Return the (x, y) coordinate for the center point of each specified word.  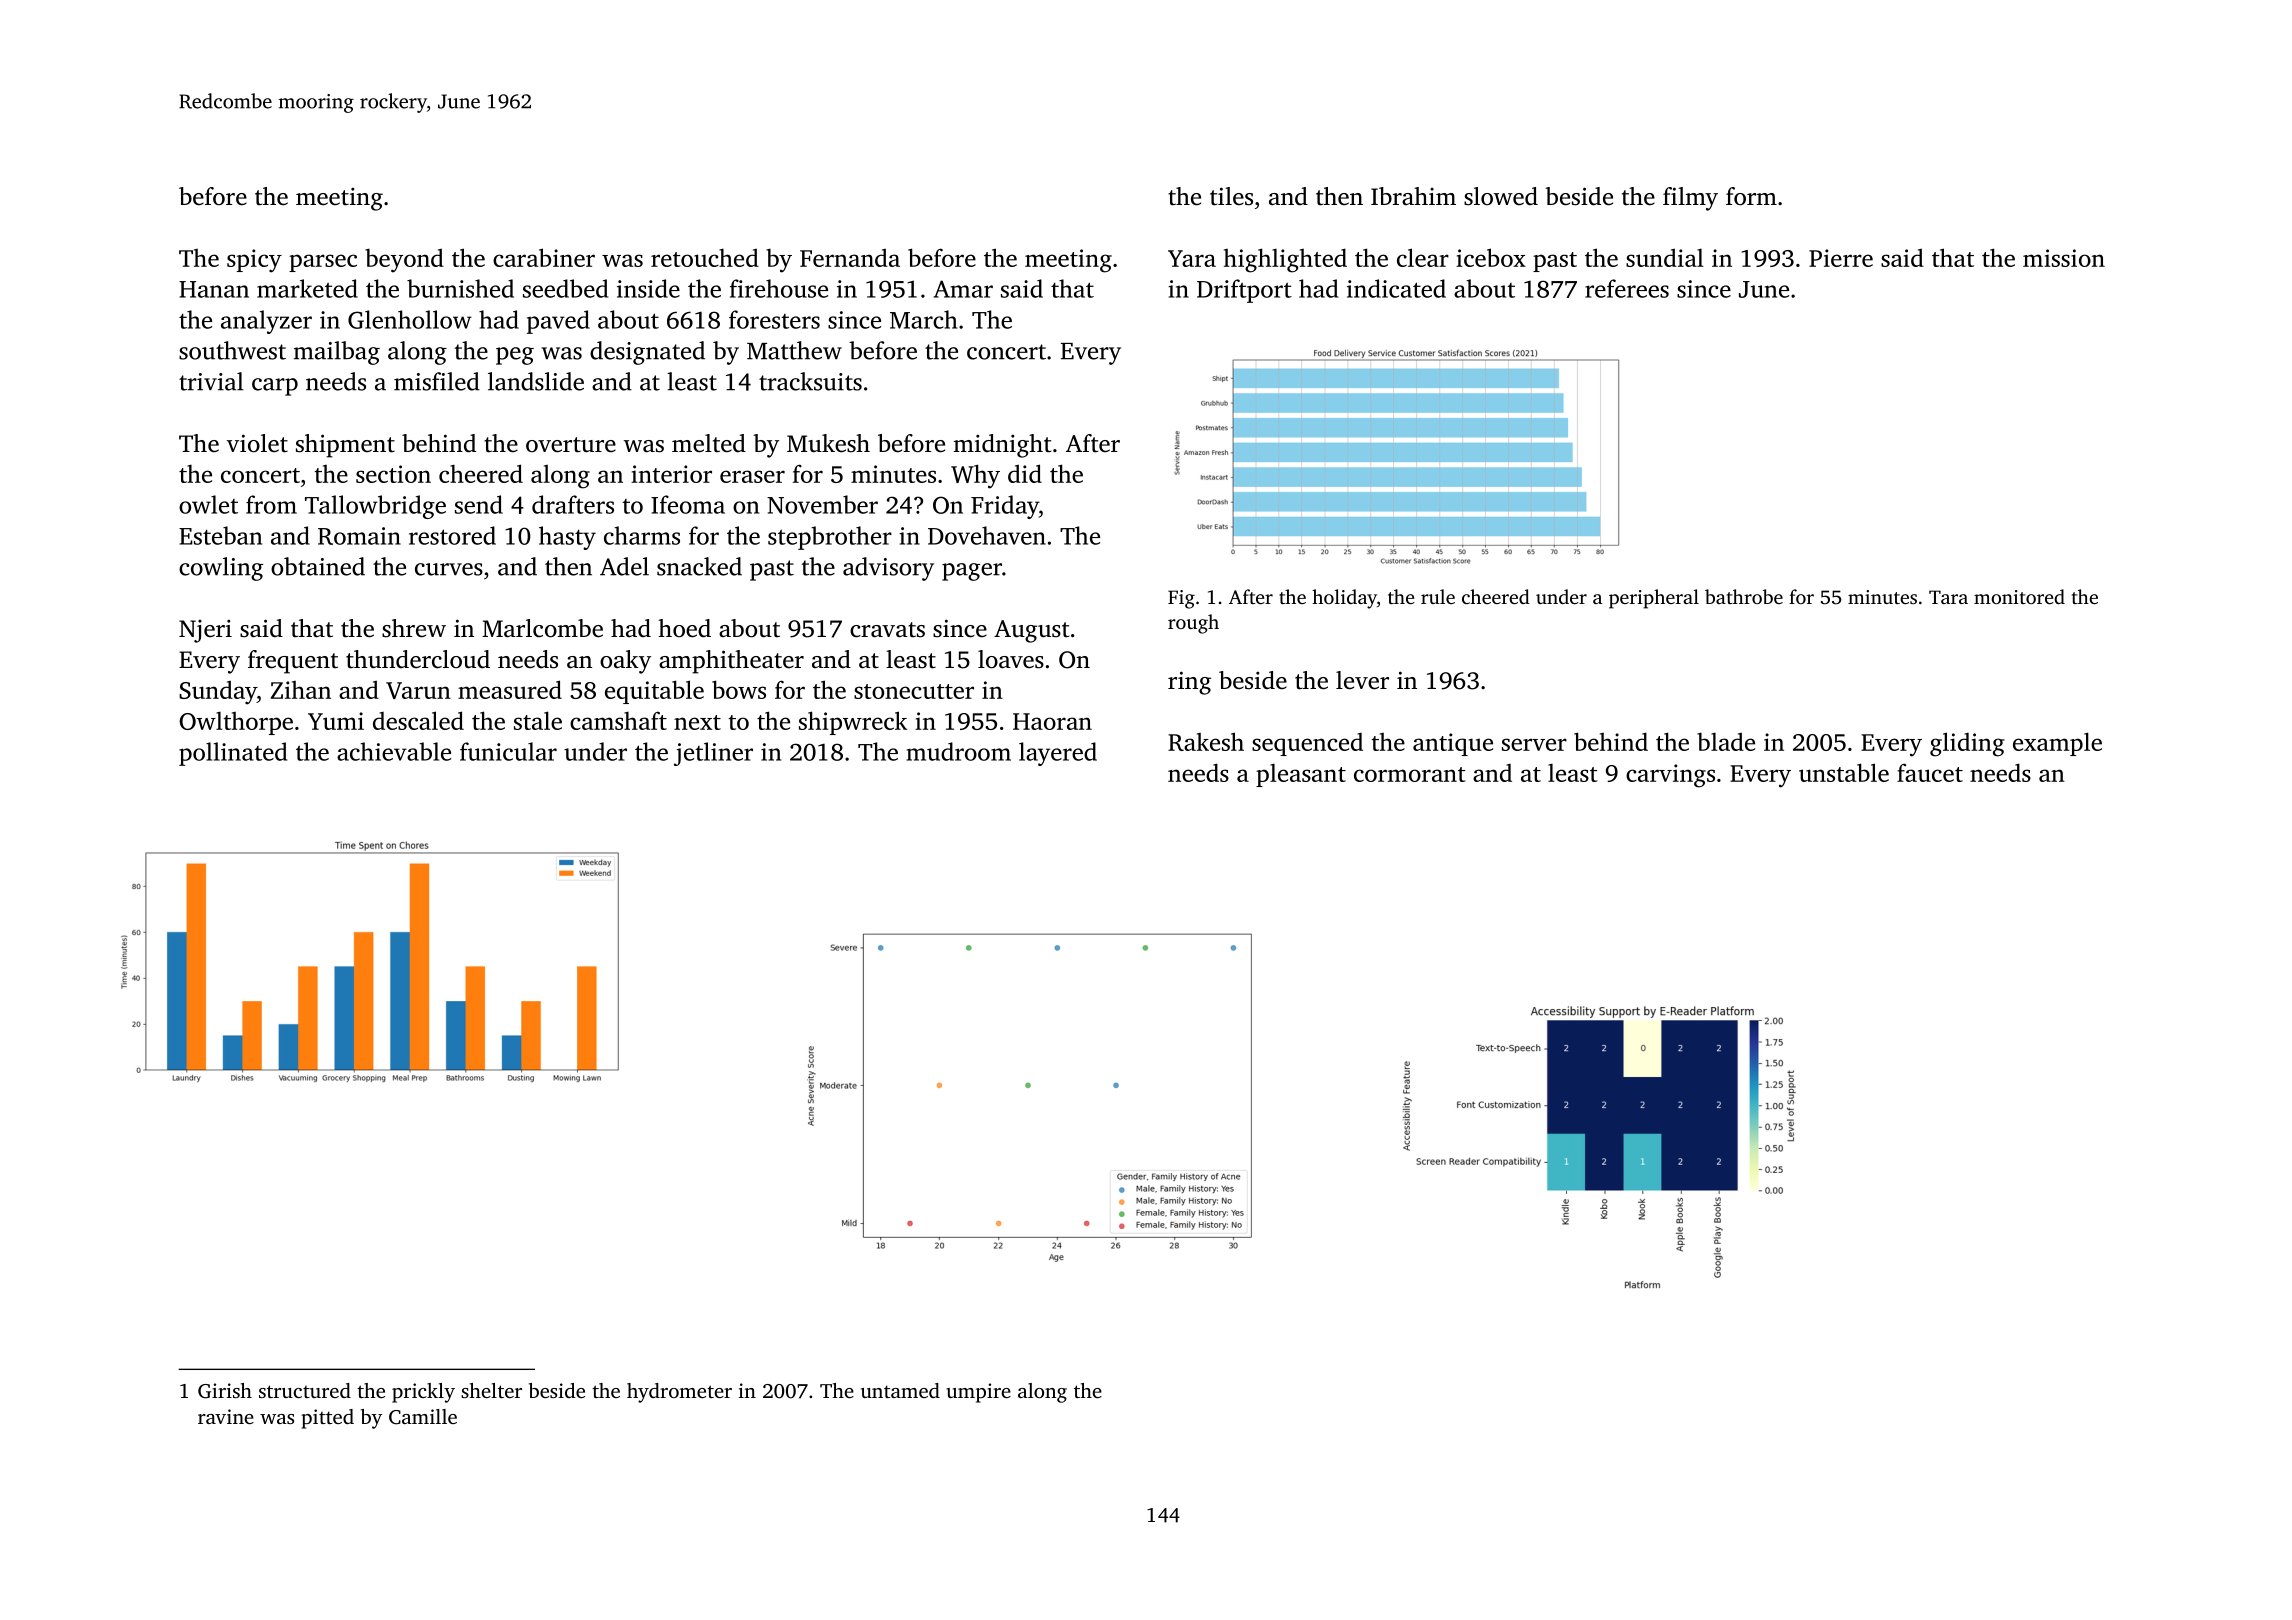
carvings (1670, 776)
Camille (423, 1417)
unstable (1844, 772)
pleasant (1301, 775)
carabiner (544, 257)
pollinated (233, 754)
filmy (1690, 199)
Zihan (301, 690)
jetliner (713, 754)
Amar (963, 289)
